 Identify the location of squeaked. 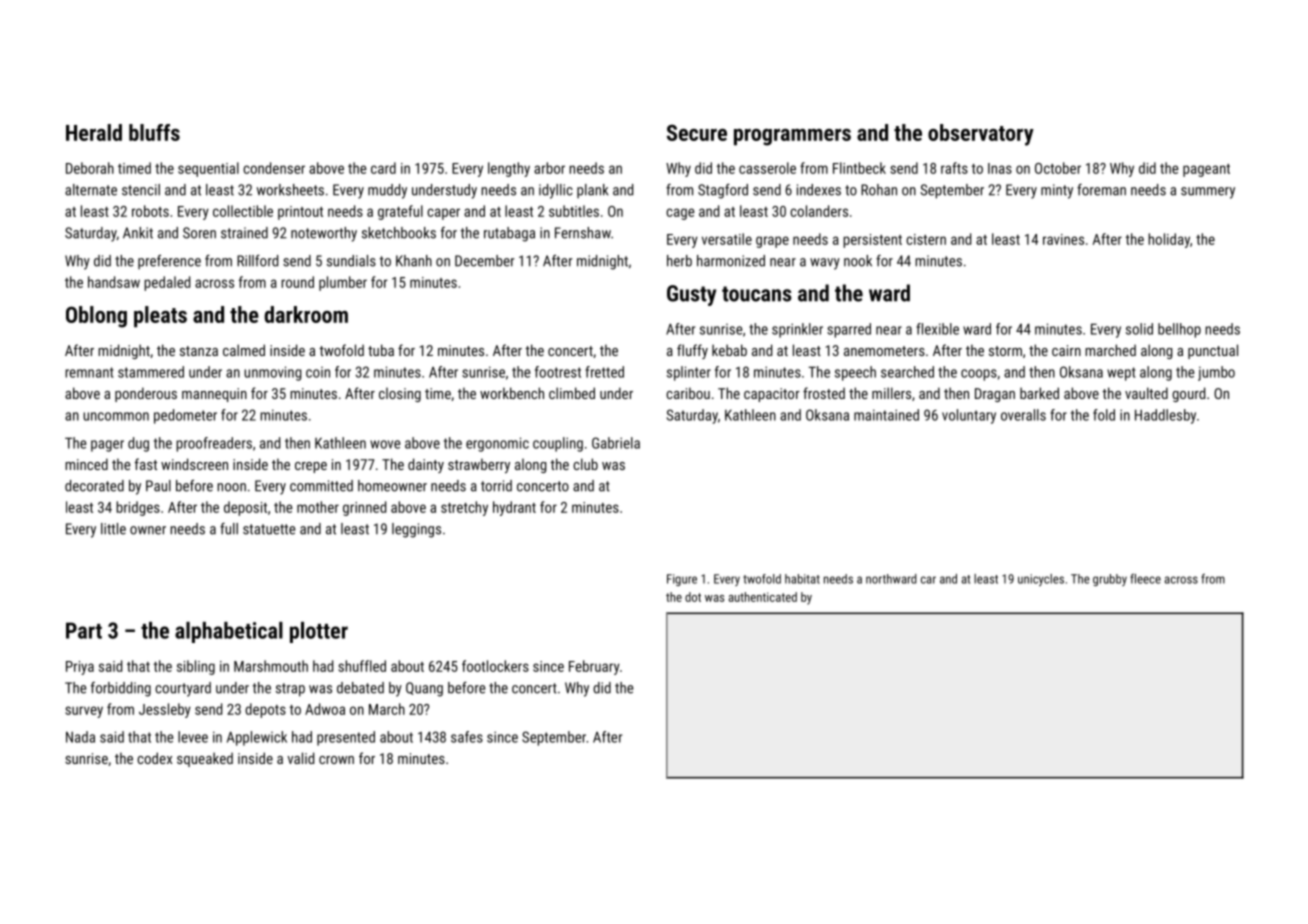
(205, 759).
